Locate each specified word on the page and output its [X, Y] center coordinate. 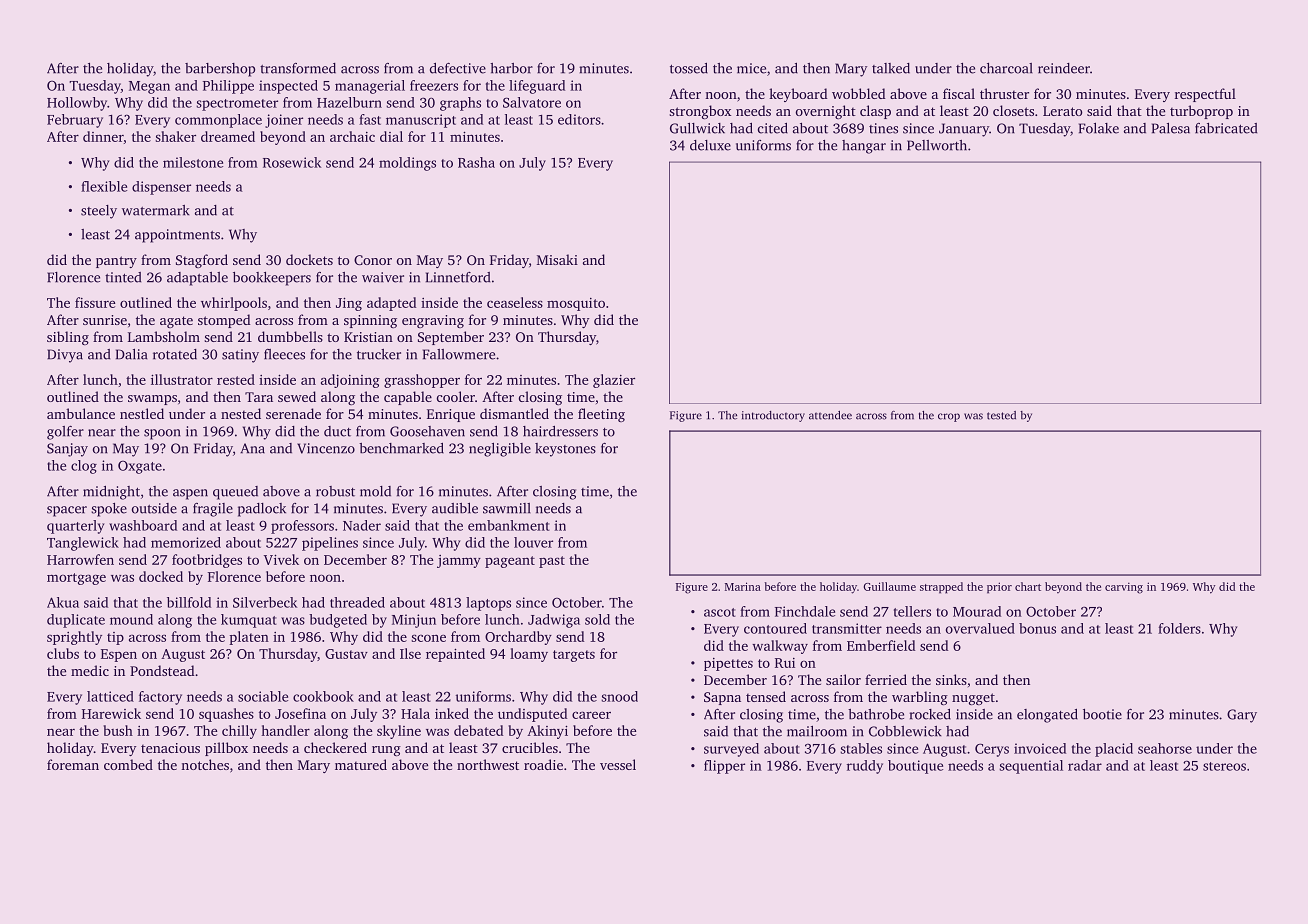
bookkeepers [272, 279]
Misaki [557, 259]
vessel [618, 764]
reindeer [1064, 68]
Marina [743, 586]
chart [1028, 586]
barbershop [220, 70]
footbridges [207, 561]
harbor [511, 68]
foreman [73, 764]
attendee [830, 415]
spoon [162, 434]
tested [1001, 415]
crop [949, 417]
